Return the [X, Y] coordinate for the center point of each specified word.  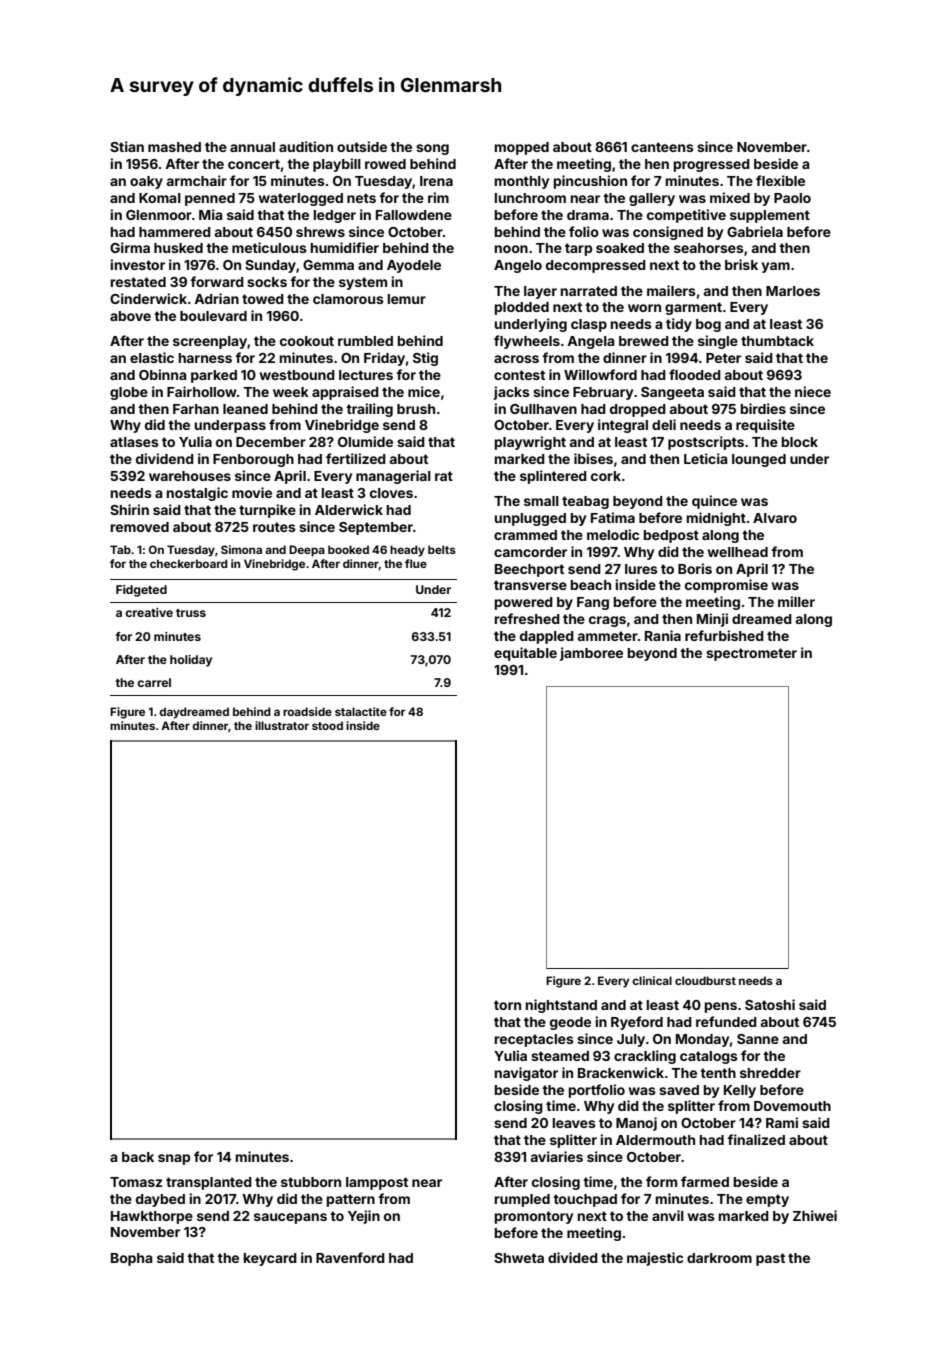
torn [507, 1005]
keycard [270, 1259]
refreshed [527, 618]
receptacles [534, 1040]
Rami [782, 1122]
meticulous [269, 247]
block [800, 442]
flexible [780, 180]
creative [149, 612]
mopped [522, 148]
